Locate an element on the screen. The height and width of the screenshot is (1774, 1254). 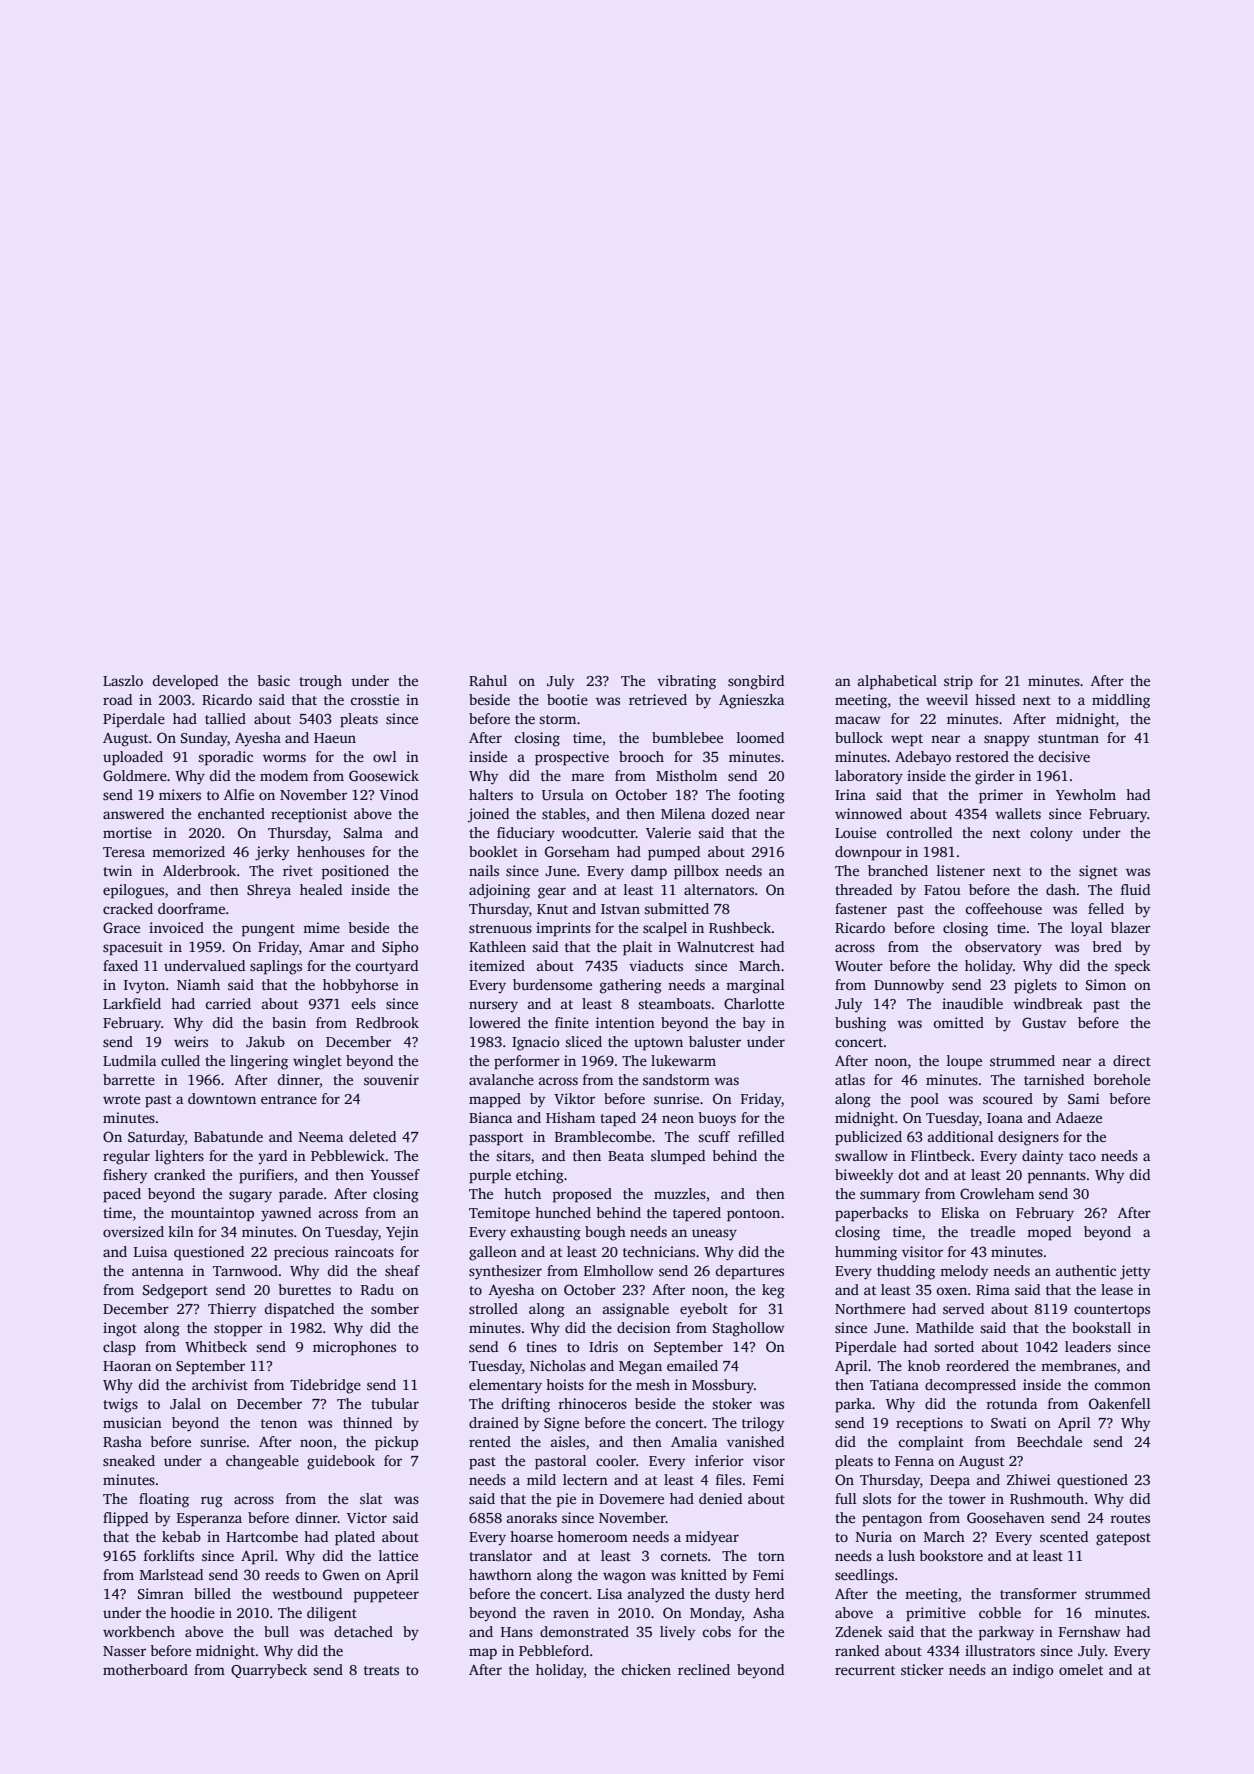
precious is located at coordinates (301, 1253).
